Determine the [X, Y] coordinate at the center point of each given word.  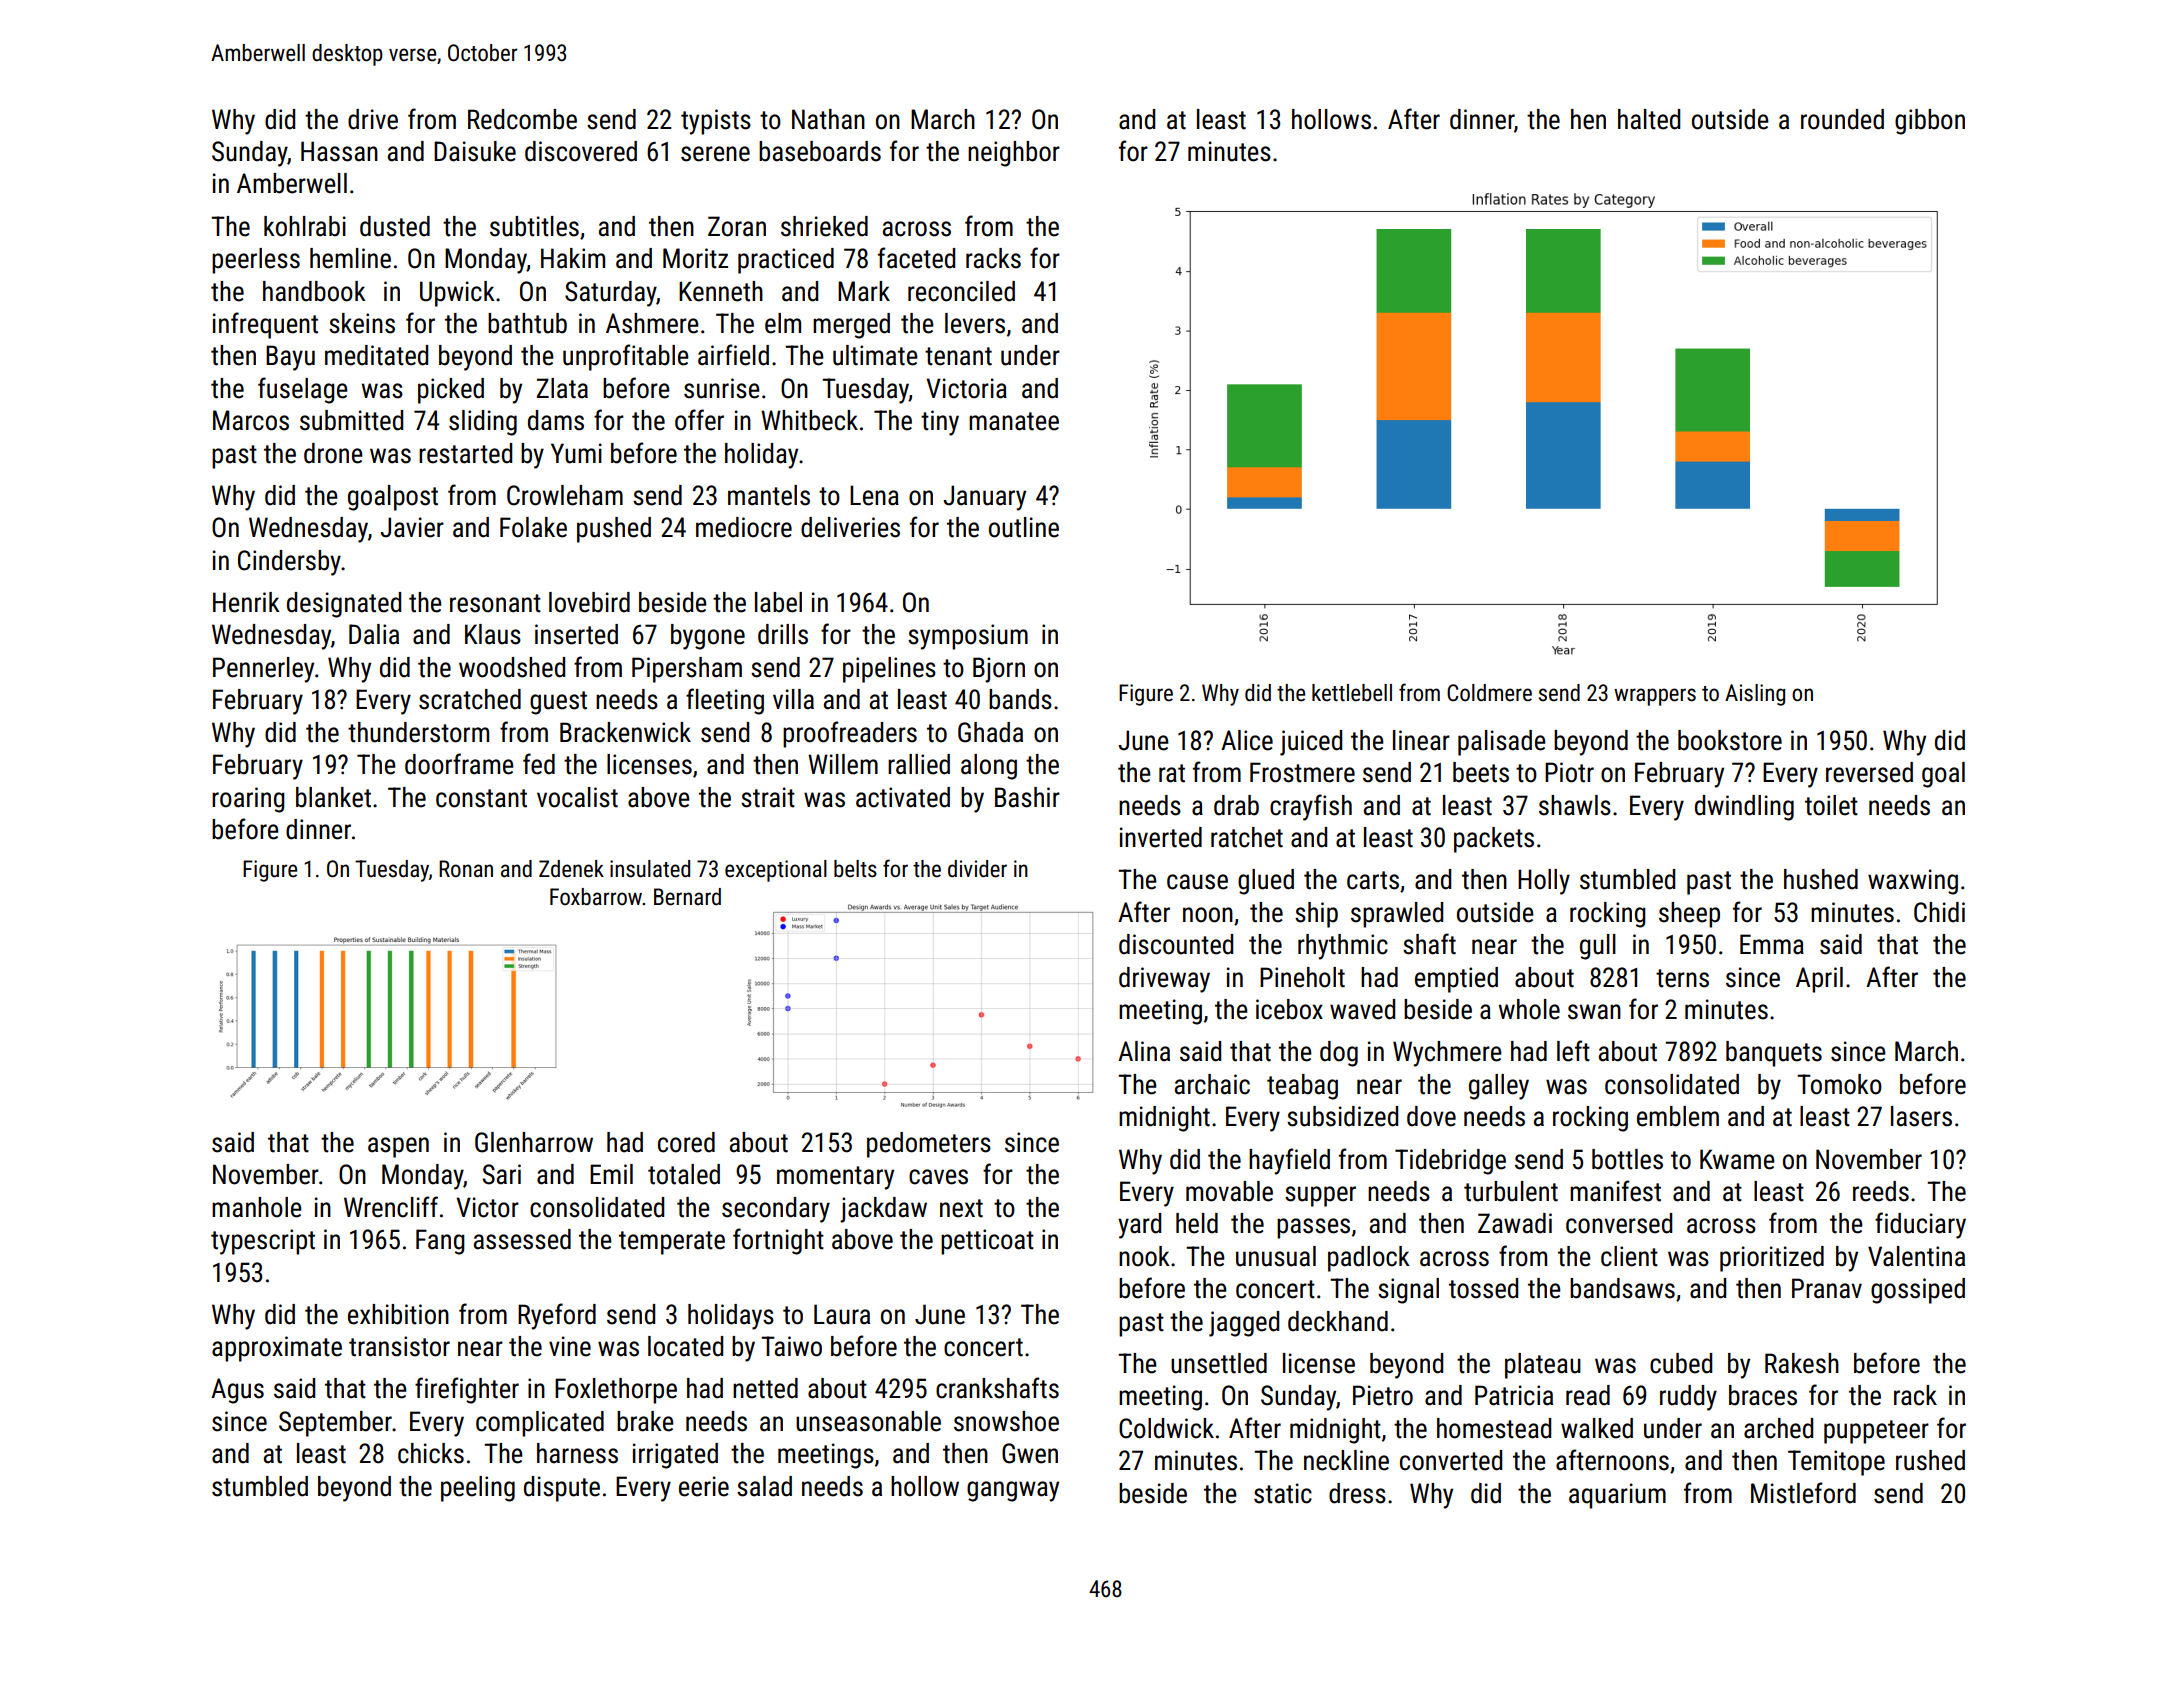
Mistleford [1803, 1493]
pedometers [929, 1145]
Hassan [339, 151]
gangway [1013, 1491]
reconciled [961, 291]
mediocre [744, 527]
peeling [478, 1489]
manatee [1014, 421]
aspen [398, 1147]
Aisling [1755, 695]
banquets [1774, 1054]
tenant [958, 356]
